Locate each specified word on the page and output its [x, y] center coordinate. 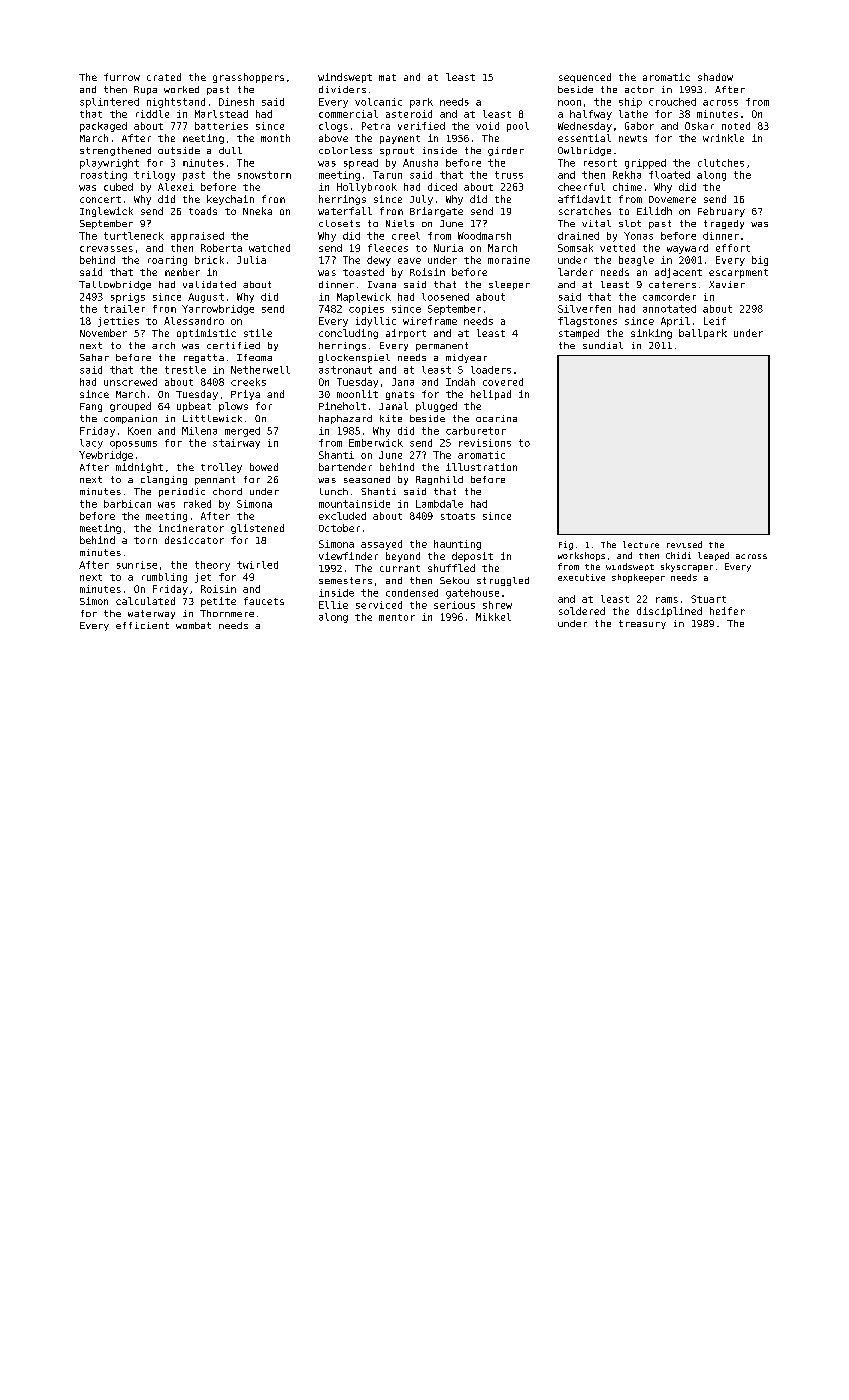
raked [197, 504]
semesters [345, 580]
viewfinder [348, 556]
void [487, 126]
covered [503, 382]
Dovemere [672, 199]
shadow [715, 77]
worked [181, 89]
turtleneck [134, 236]
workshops [581, 556]
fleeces [388, 248]
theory [212, 566]
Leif [715, 321]
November [103, 333]
